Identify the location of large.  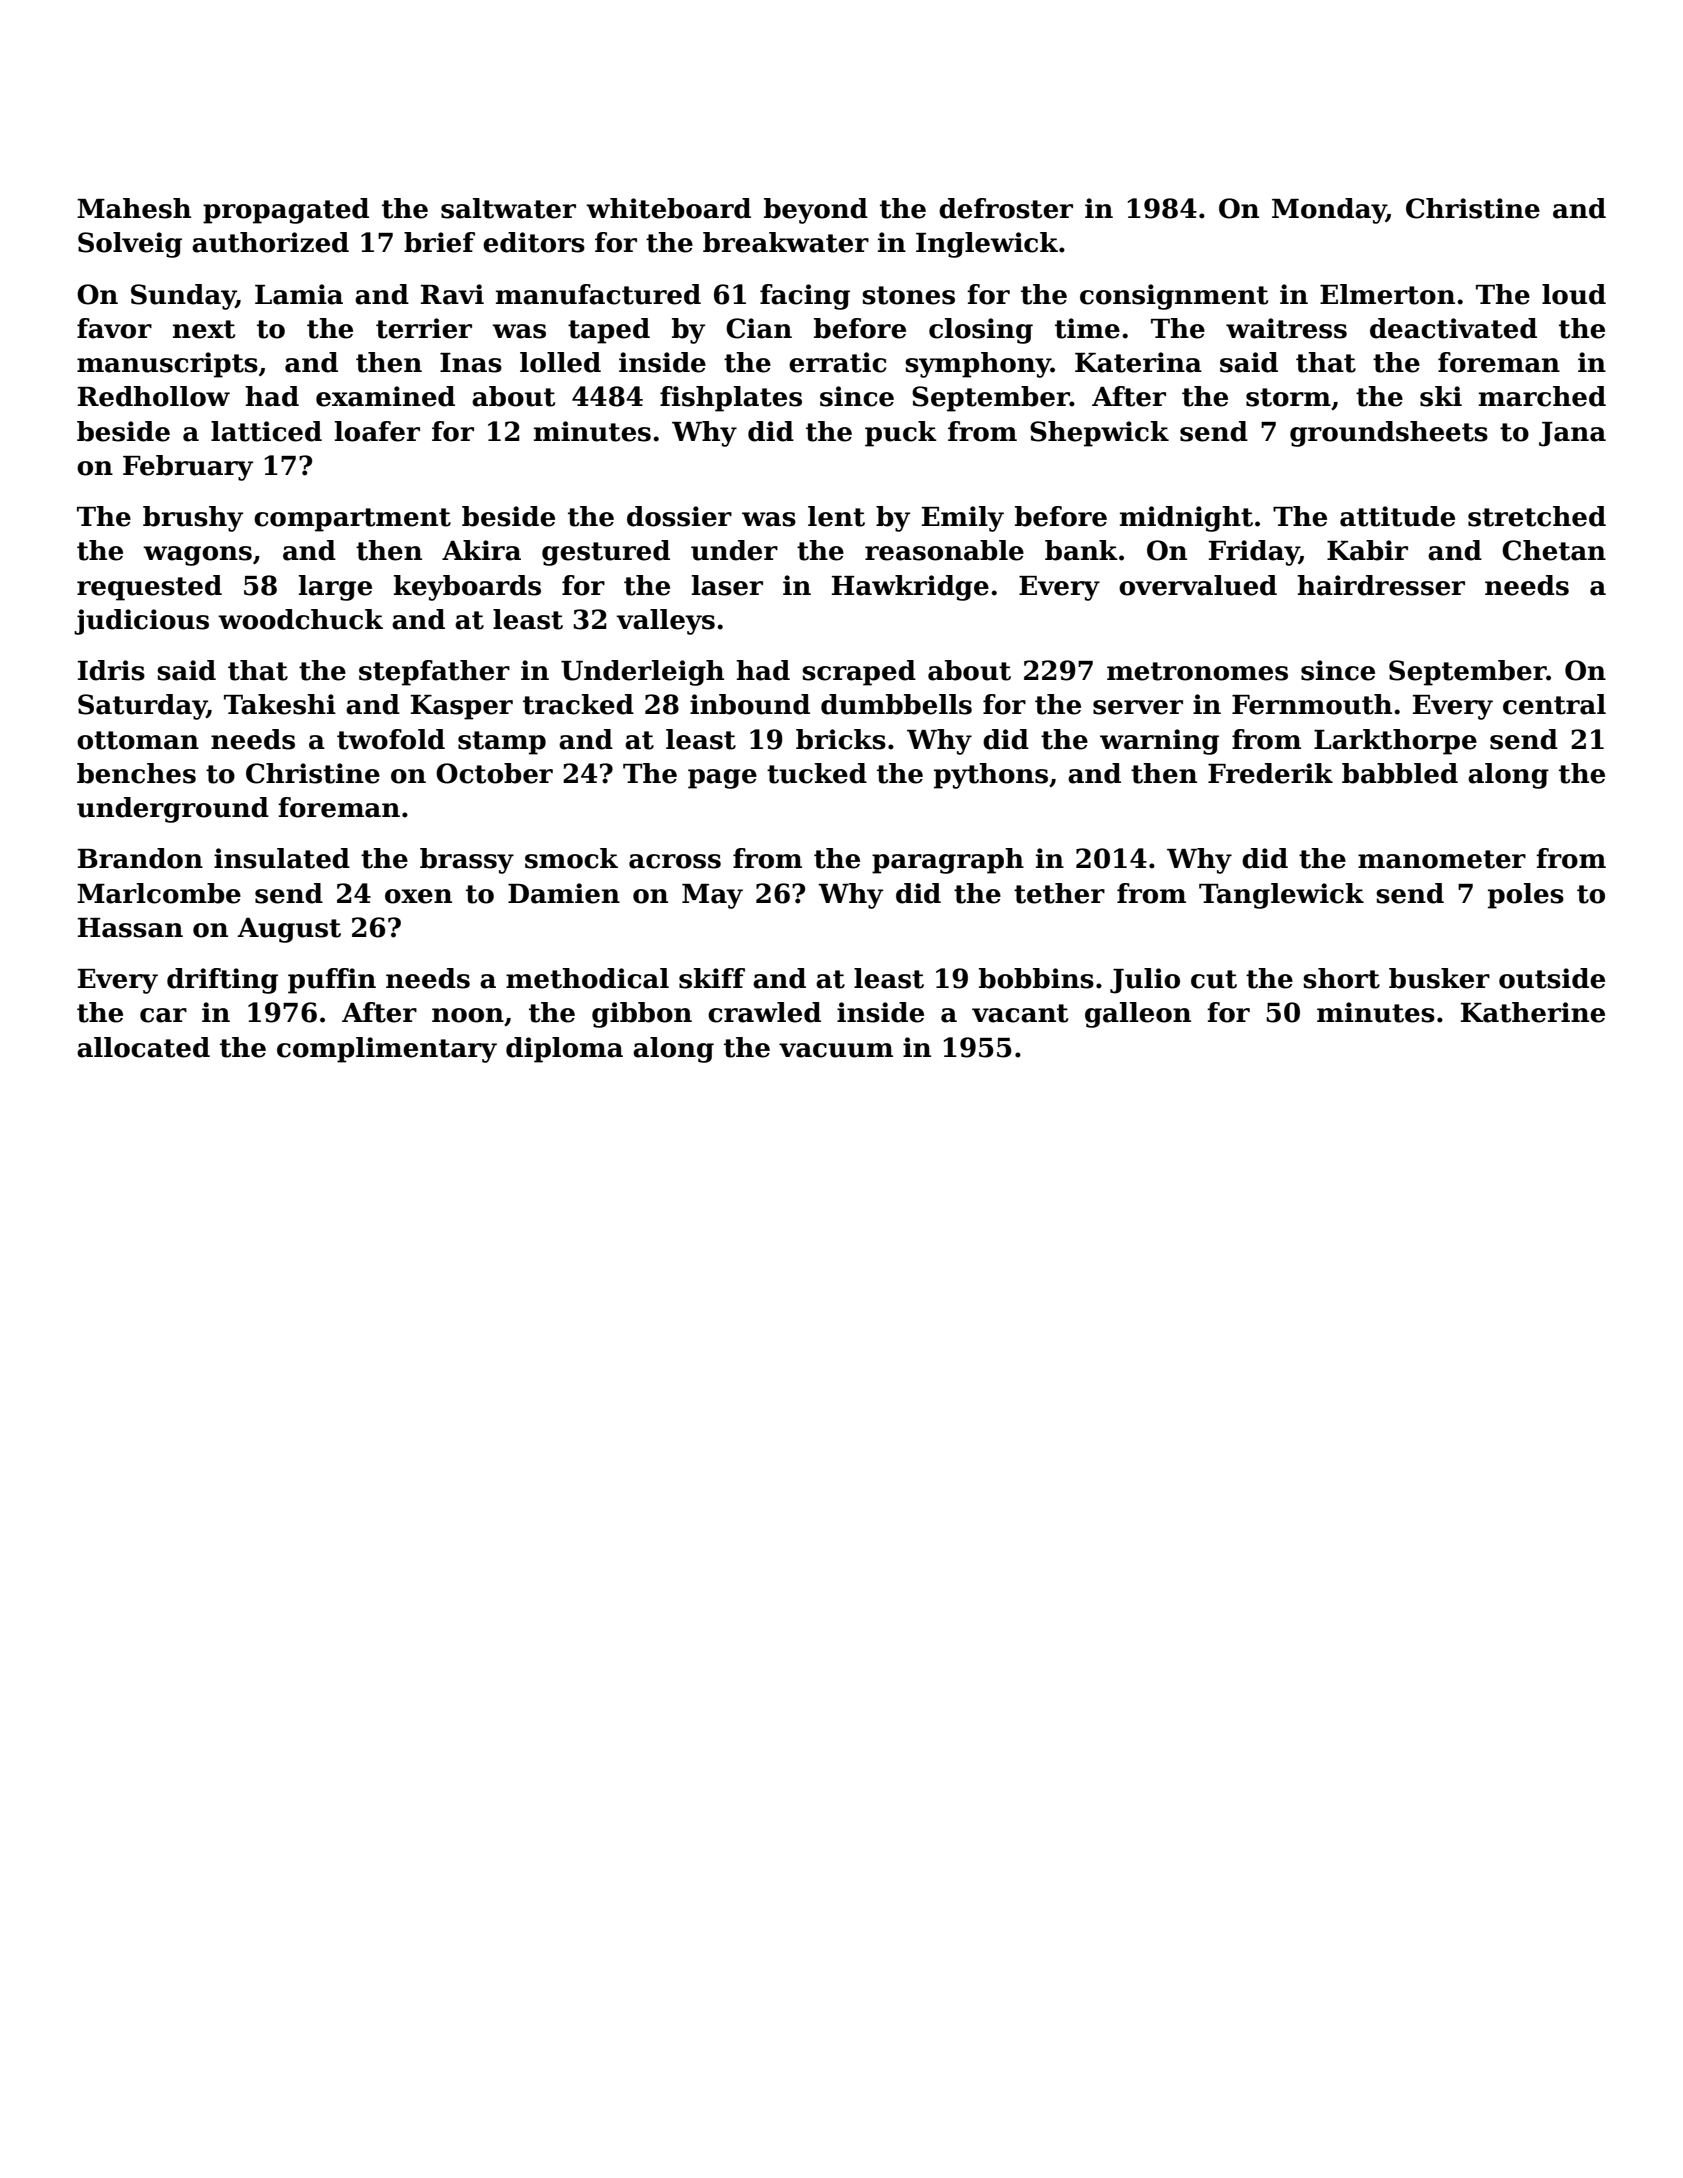
(335, 588).
